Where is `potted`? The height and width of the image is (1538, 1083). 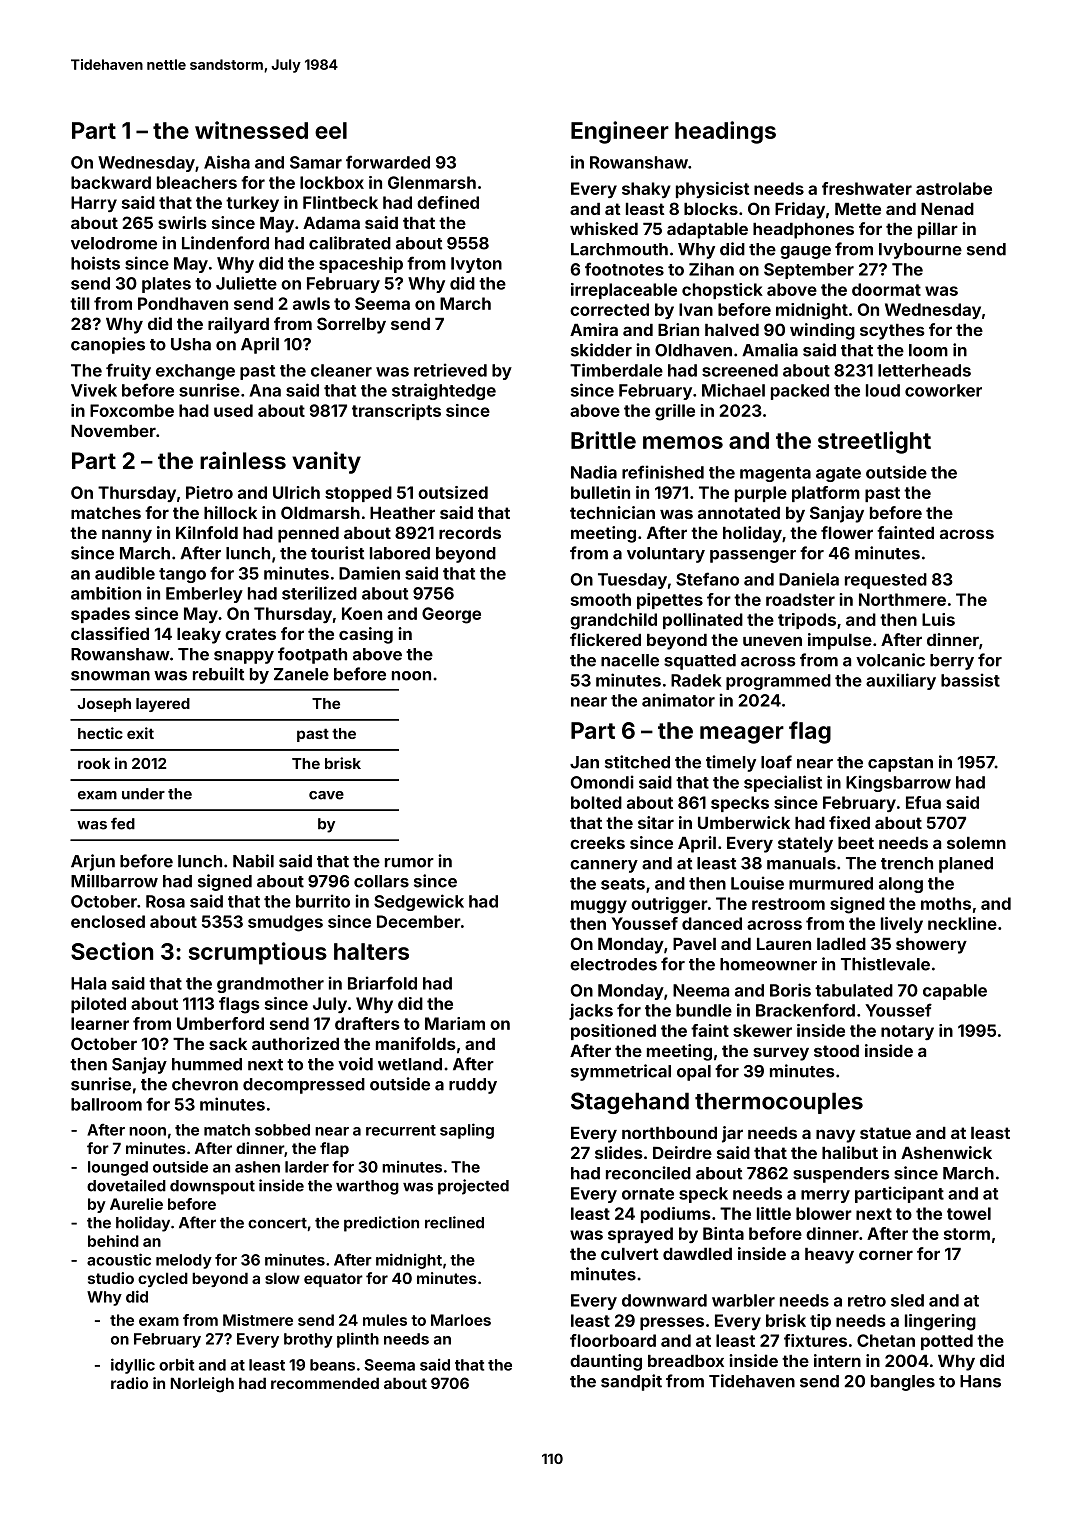 potted is located at coordinates (947, 1342).
